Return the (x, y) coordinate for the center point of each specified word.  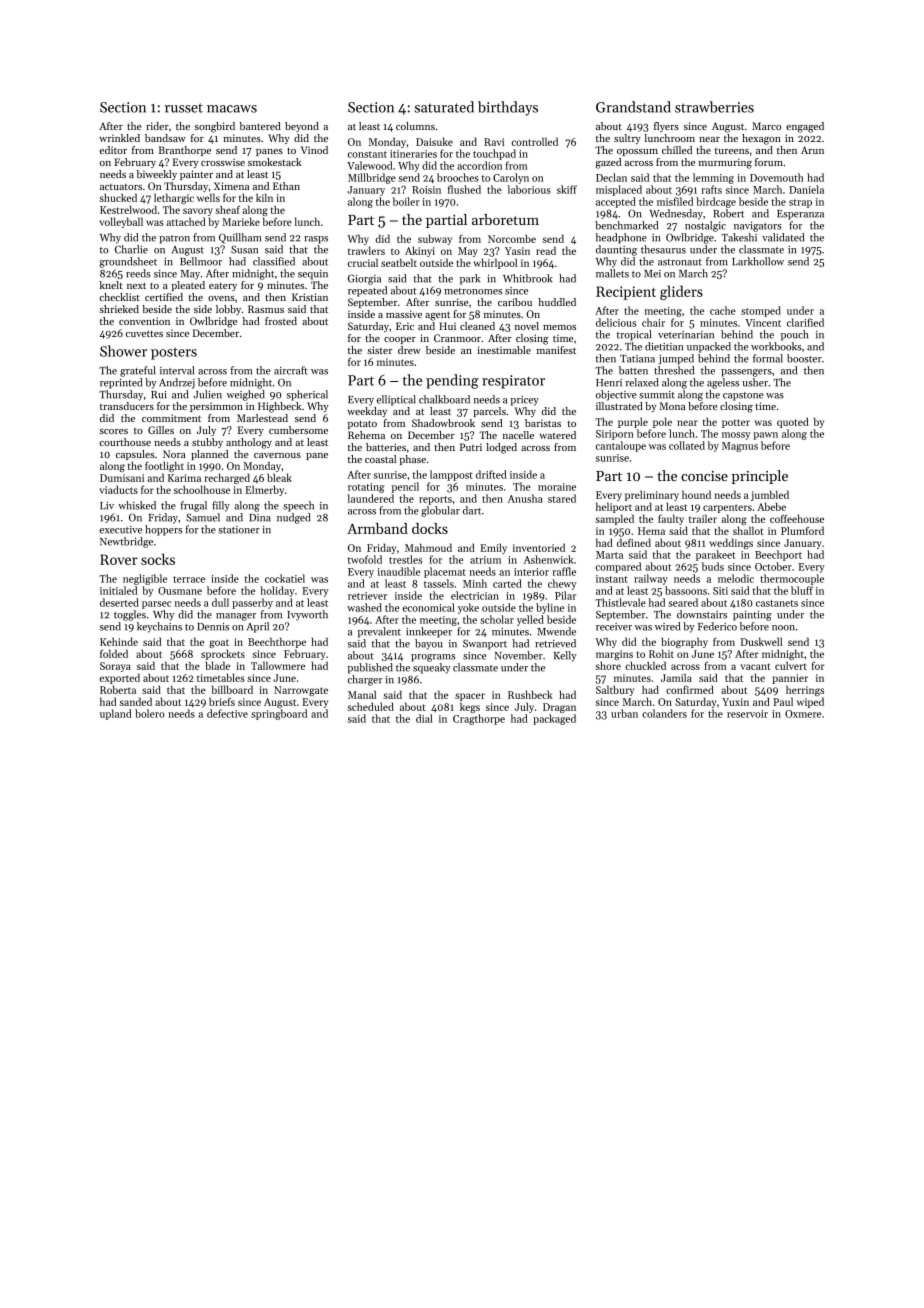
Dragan (559, 708)
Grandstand (633, 107)
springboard (279, 714)
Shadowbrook (443, 423)
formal (768, 358)
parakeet (716, 555)
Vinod (314, 150)
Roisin (426, 190)
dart (472, 510)
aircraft (291, 370)
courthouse (125, 442)
